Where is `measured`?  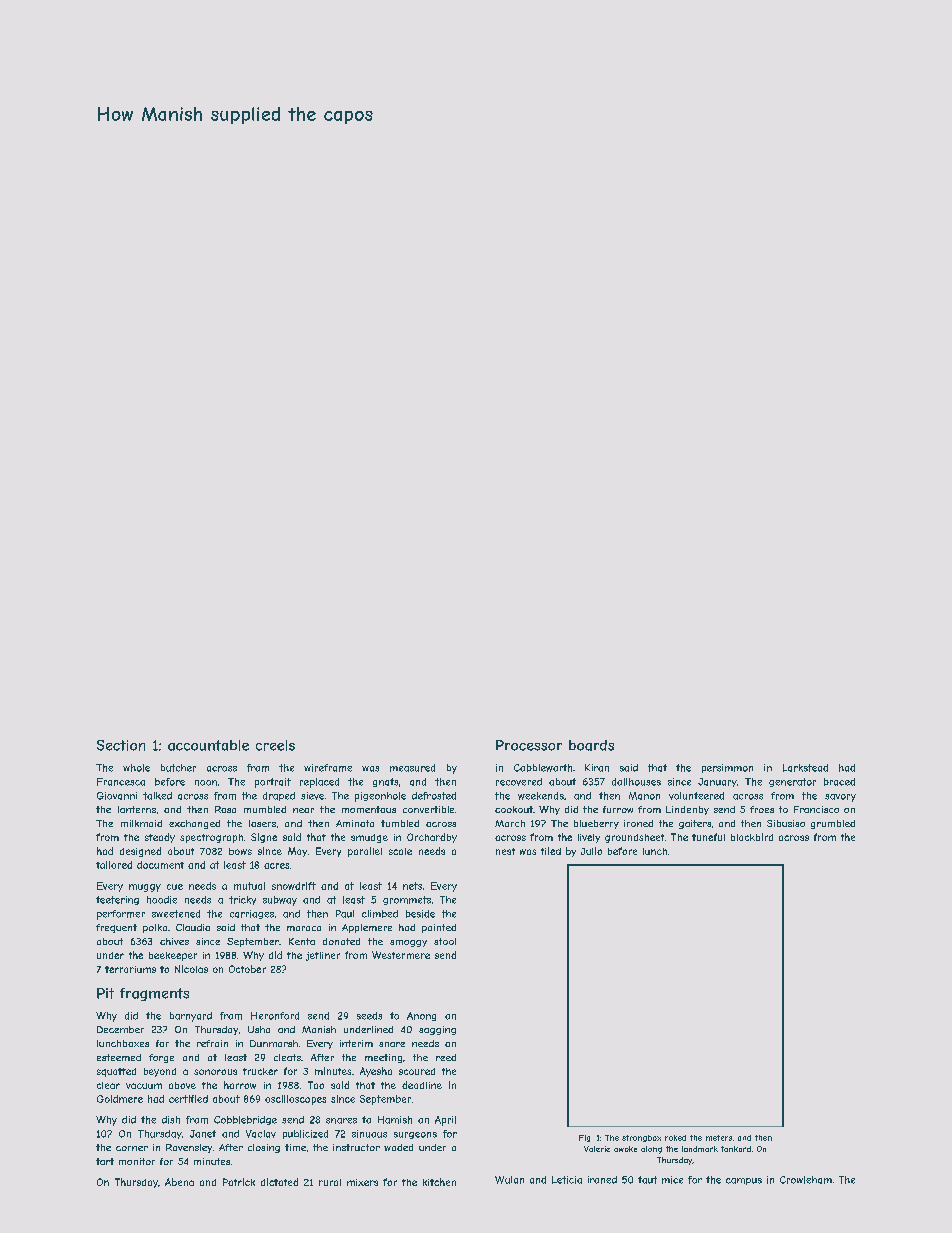
measured is located at coordinates (412, 768).
